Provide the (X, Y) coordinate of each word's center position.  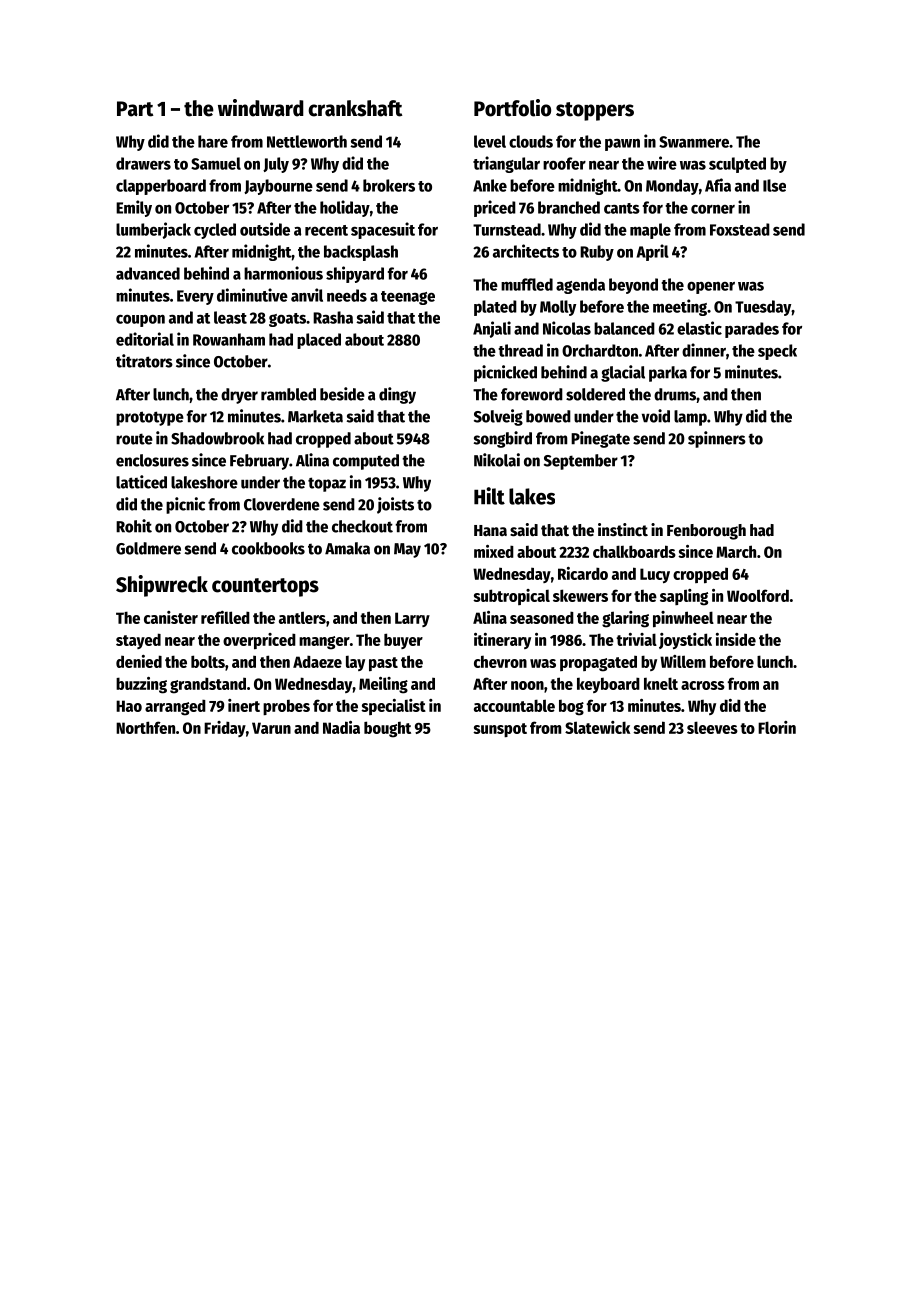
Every (195, 297)
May (407, 550)
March (736, 551)
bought (387, 729)
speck (777, 352)
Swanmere (694, 142)
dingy (397, 395)
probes (286, 707)
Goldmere (148, 548)
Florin (777, 727)
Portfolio (512, 108)
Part (135, 109)
